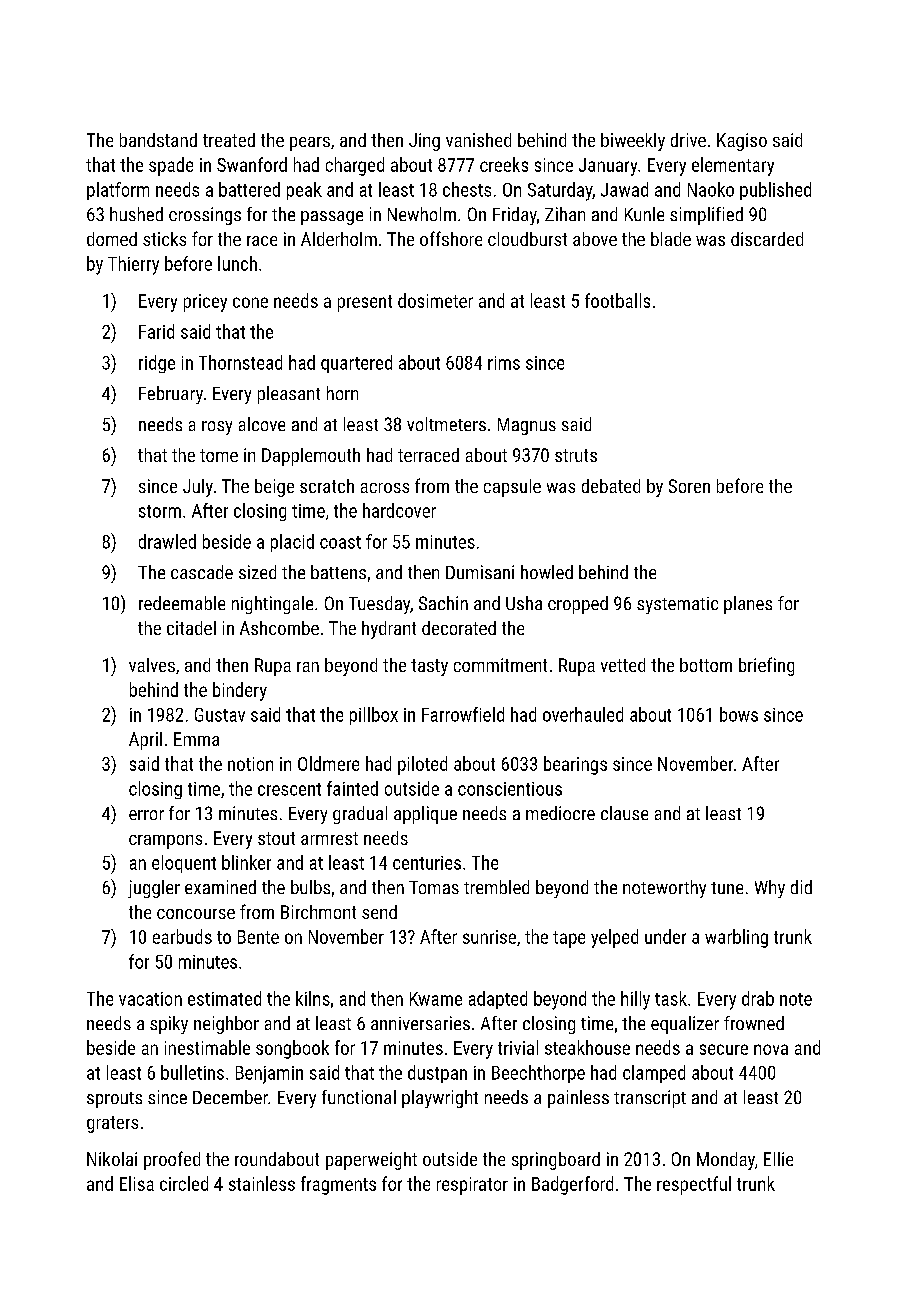 The height and width of the screenshot is (1316, 908). Describe the element at coordinates (158, 140) in the screenshot. I see `bandstand` at that location.
